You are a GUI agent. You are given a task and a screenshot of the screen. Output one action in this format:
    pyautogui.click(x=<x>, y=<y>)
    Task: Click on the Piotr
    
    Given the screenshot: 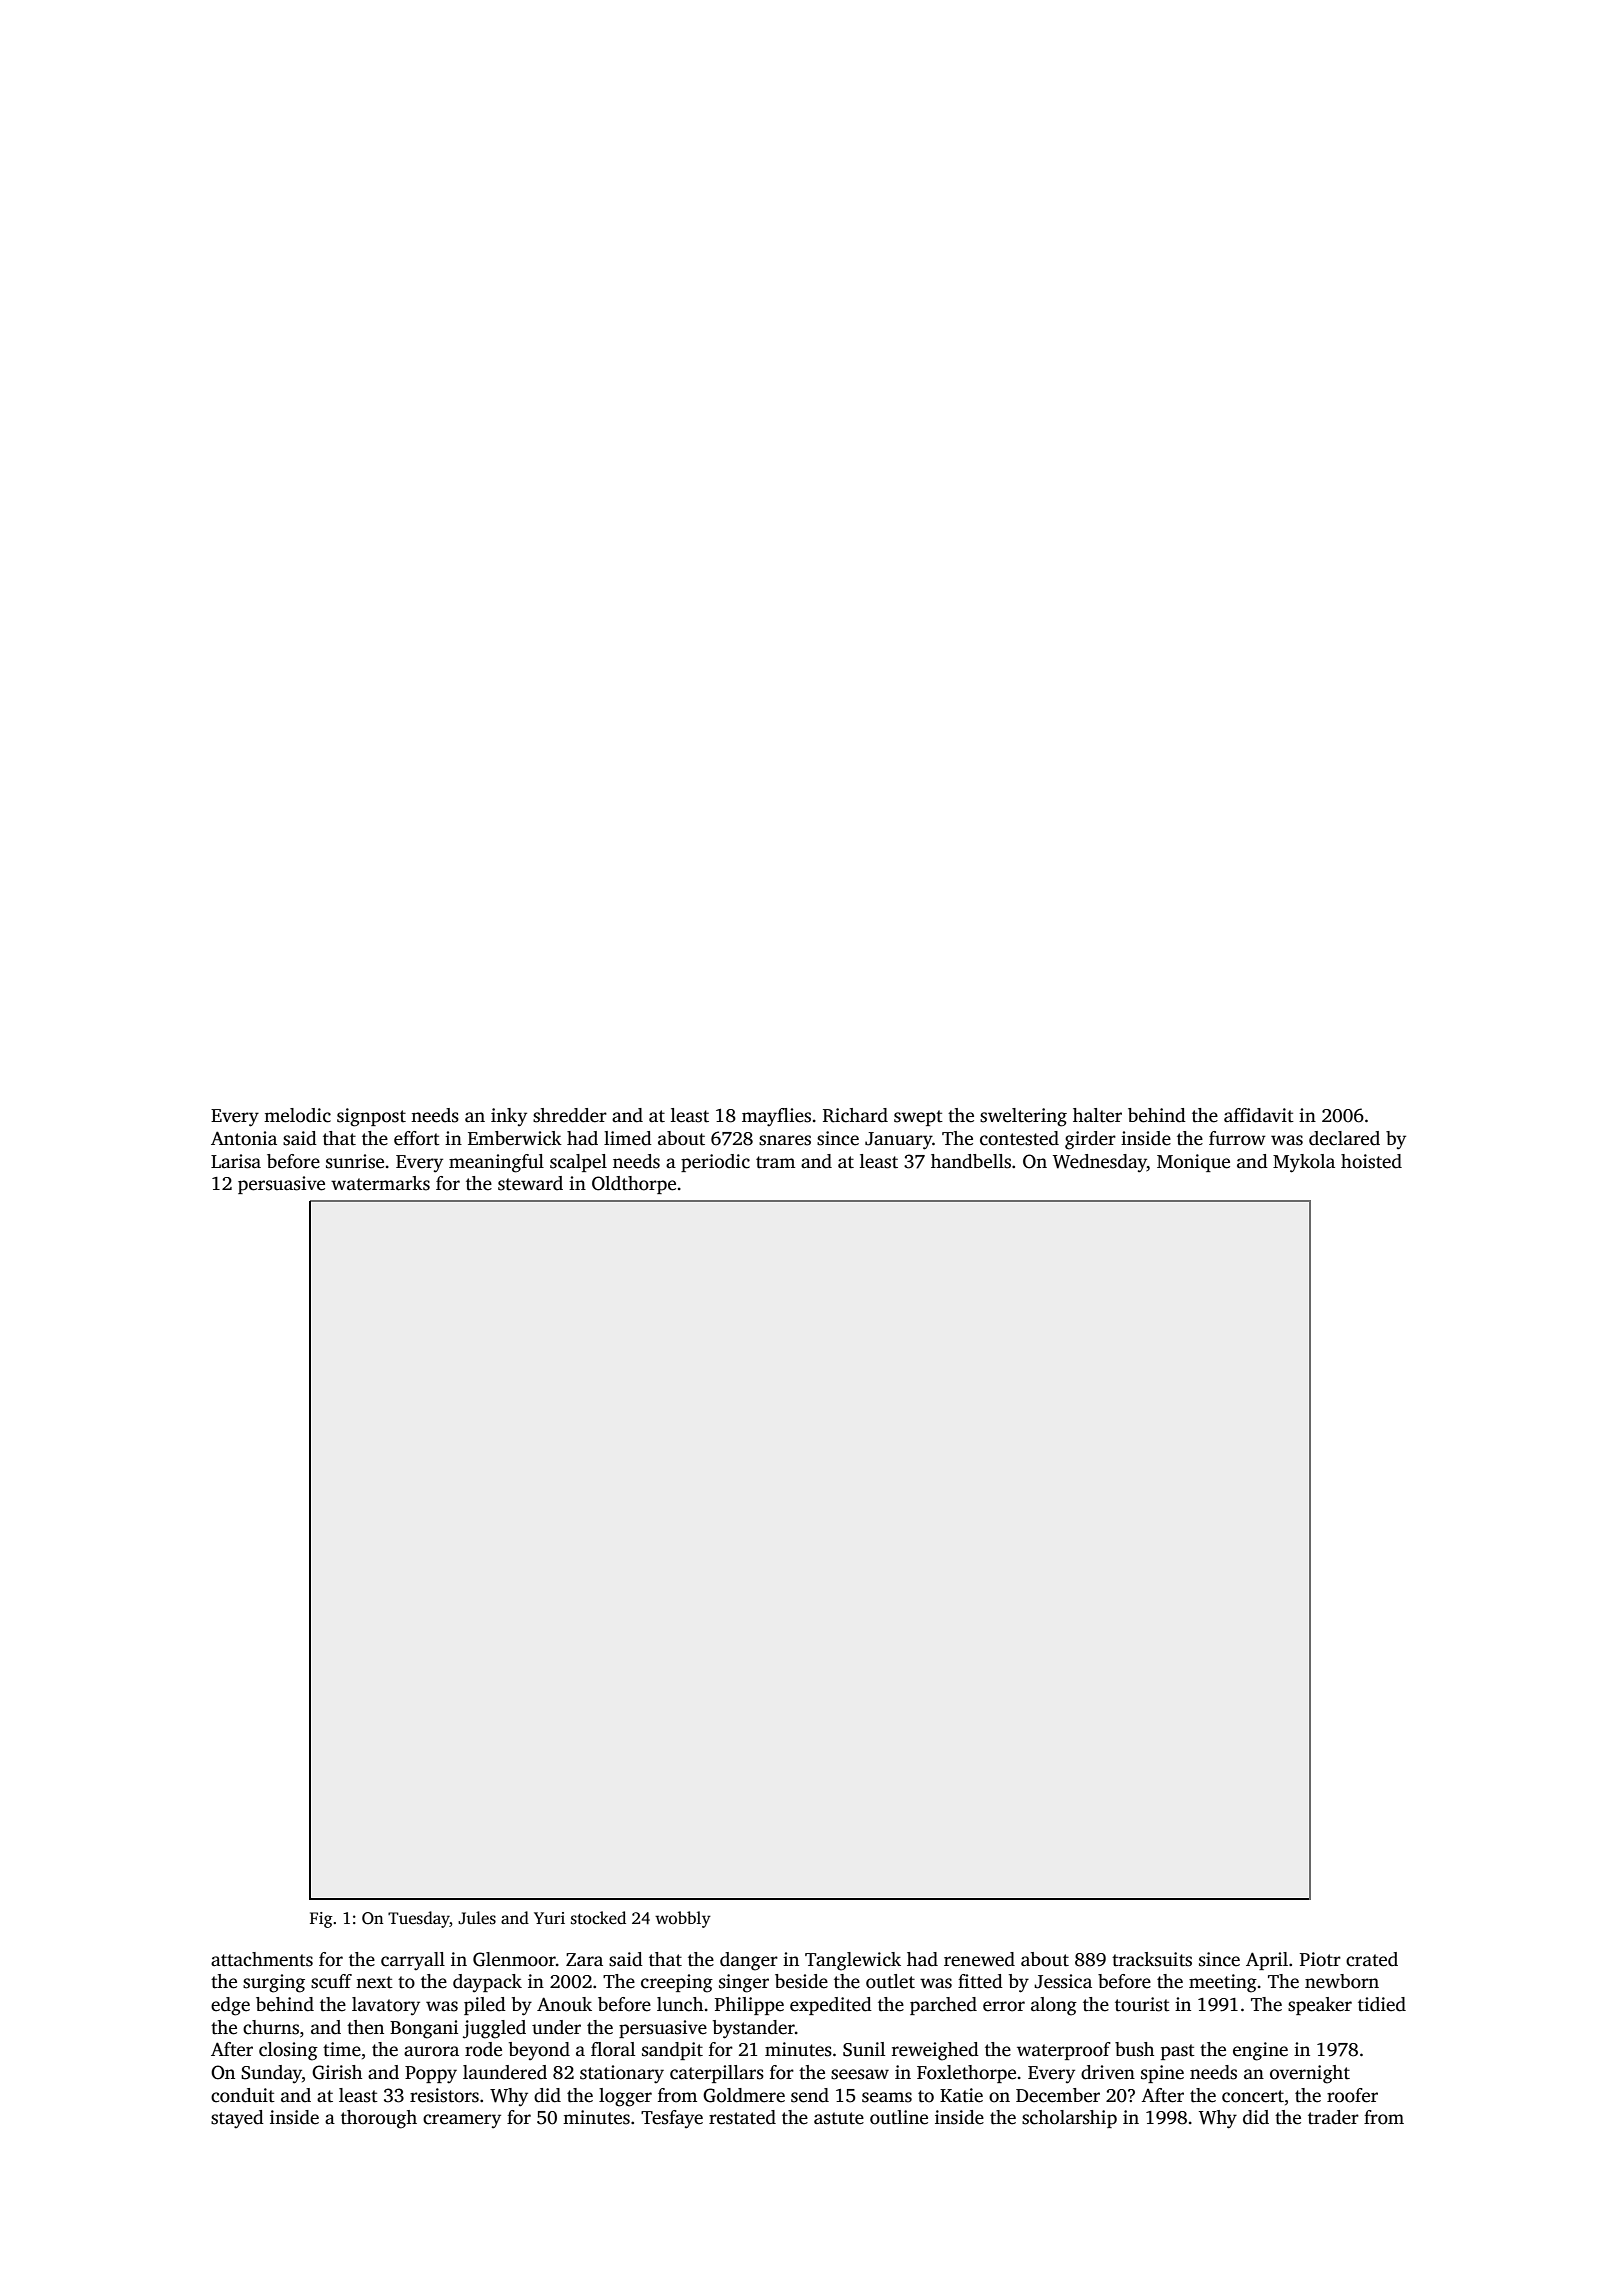 What is the action you would take?
    pyautogui.click(x=1320, y=1959)
